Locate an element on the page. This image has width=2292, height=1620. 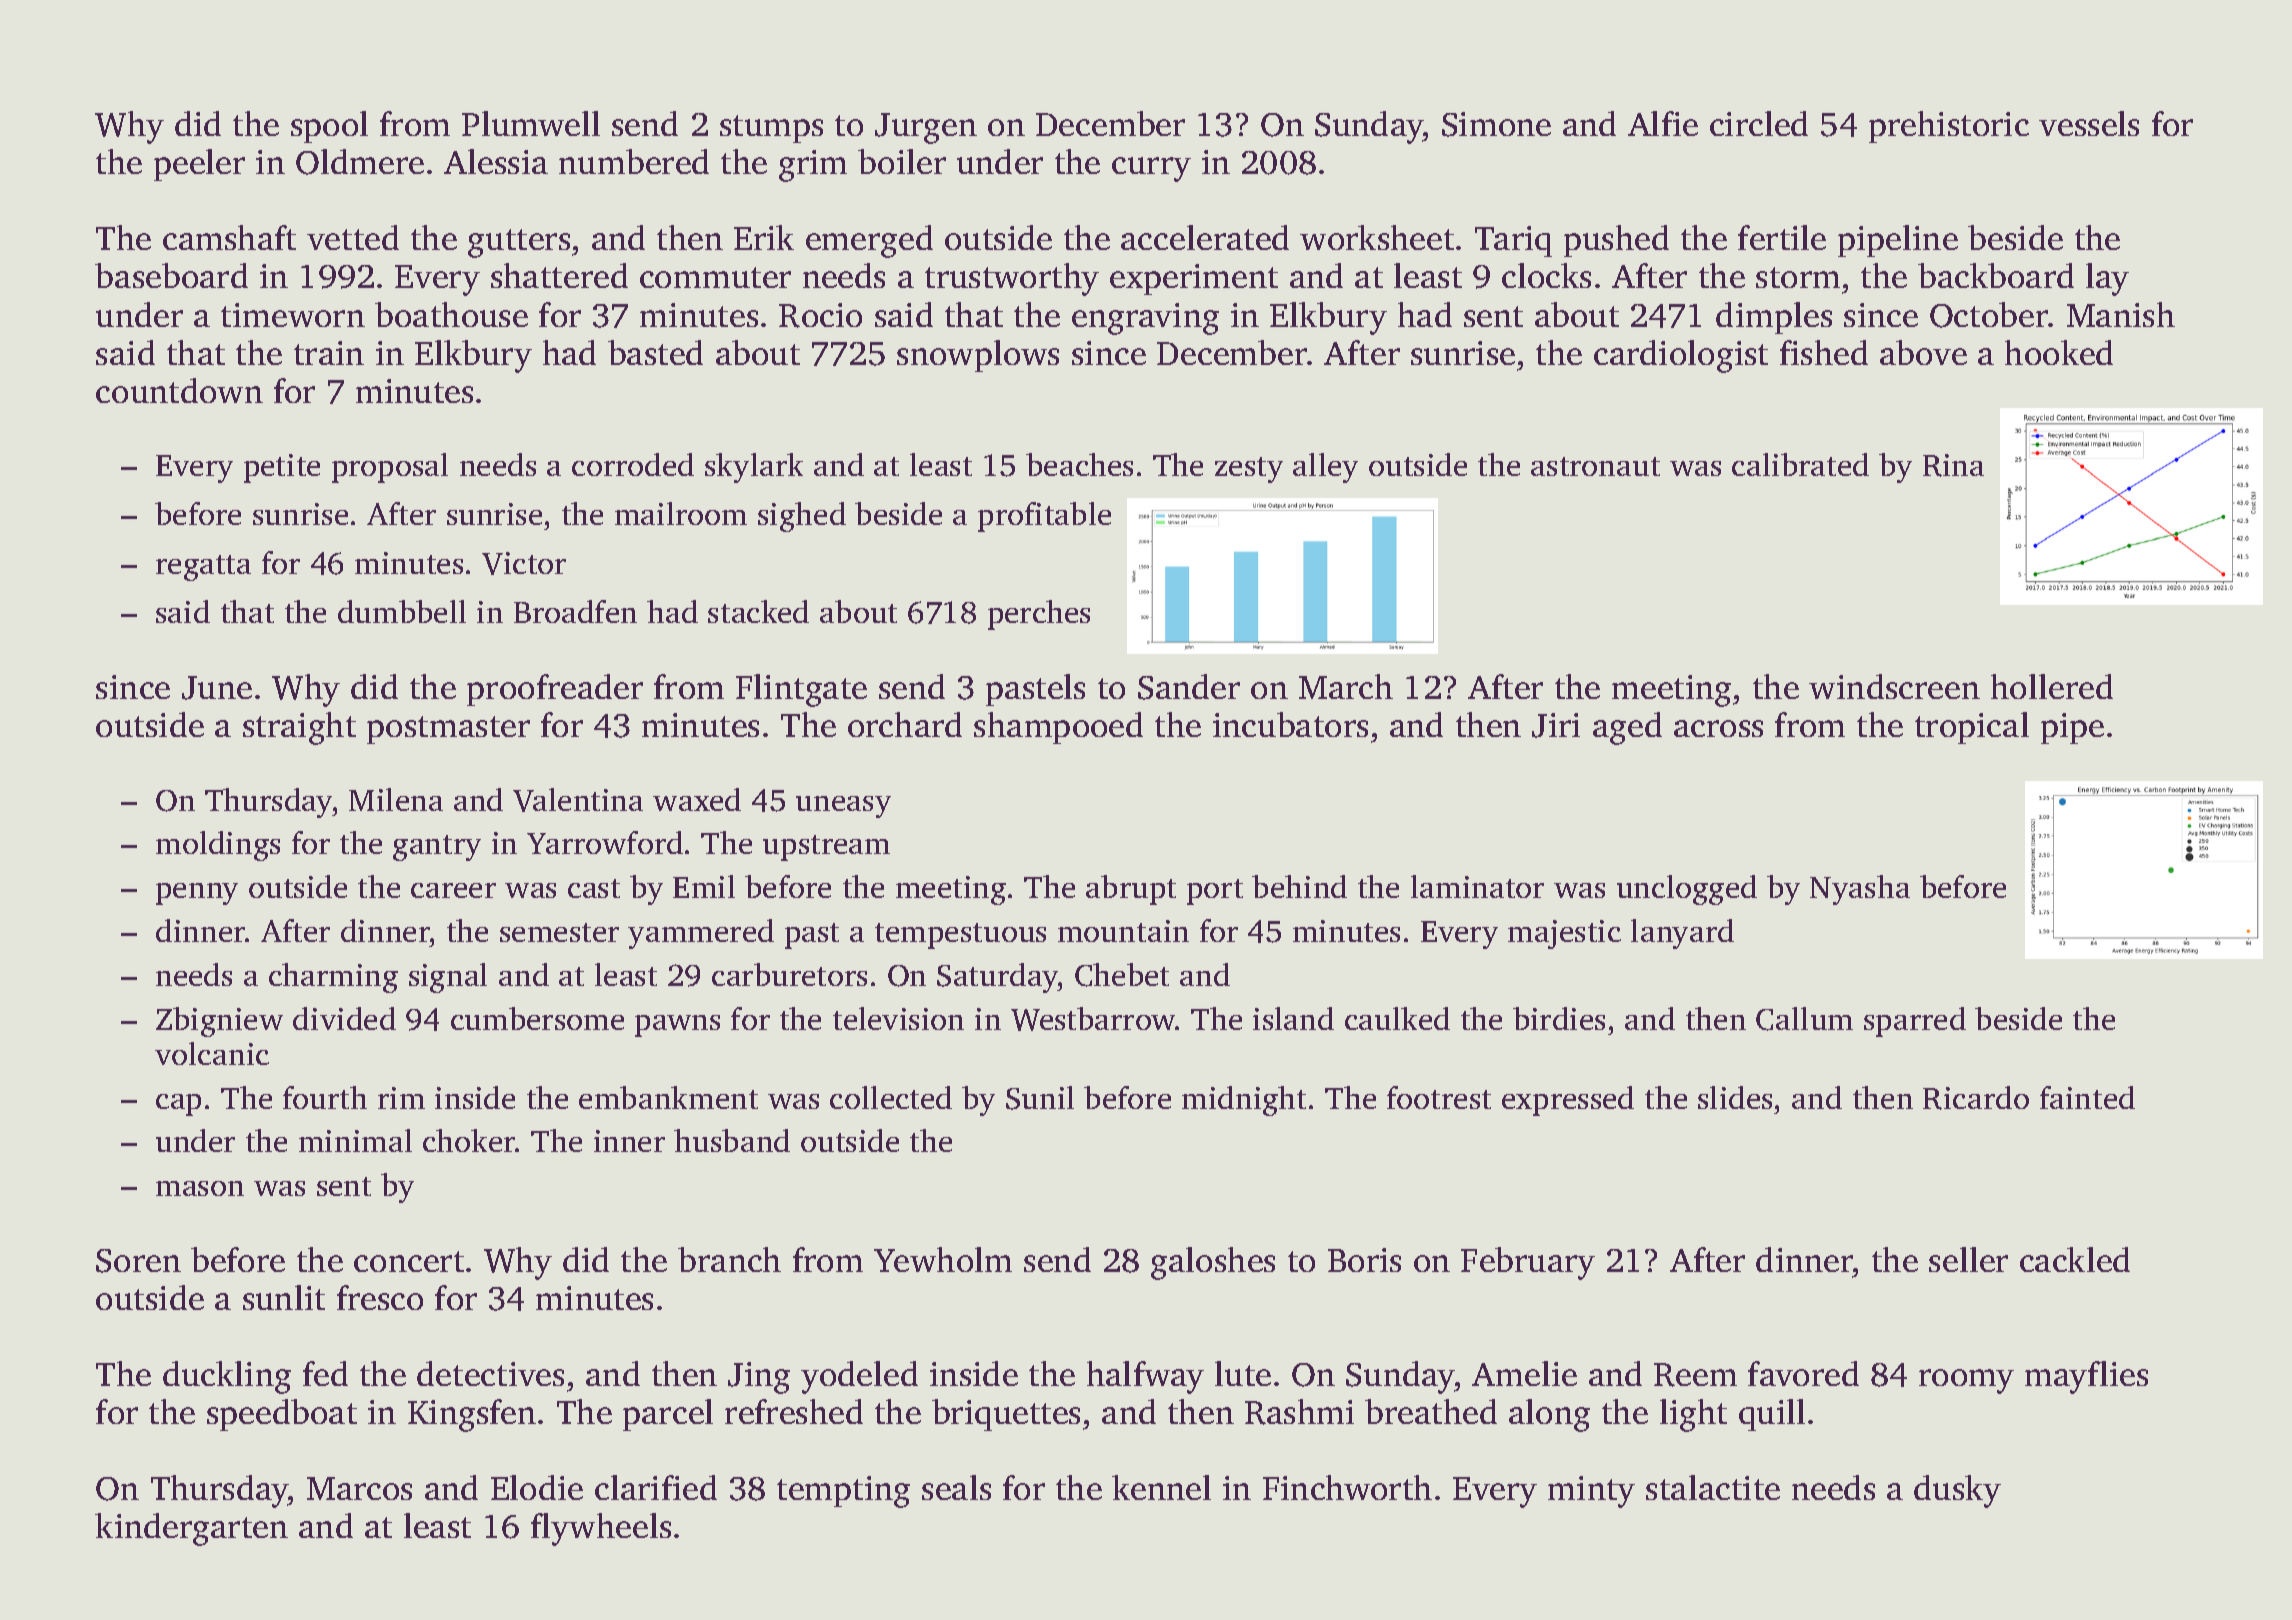
Zbigniew is located at coordinates (219, 1022).
